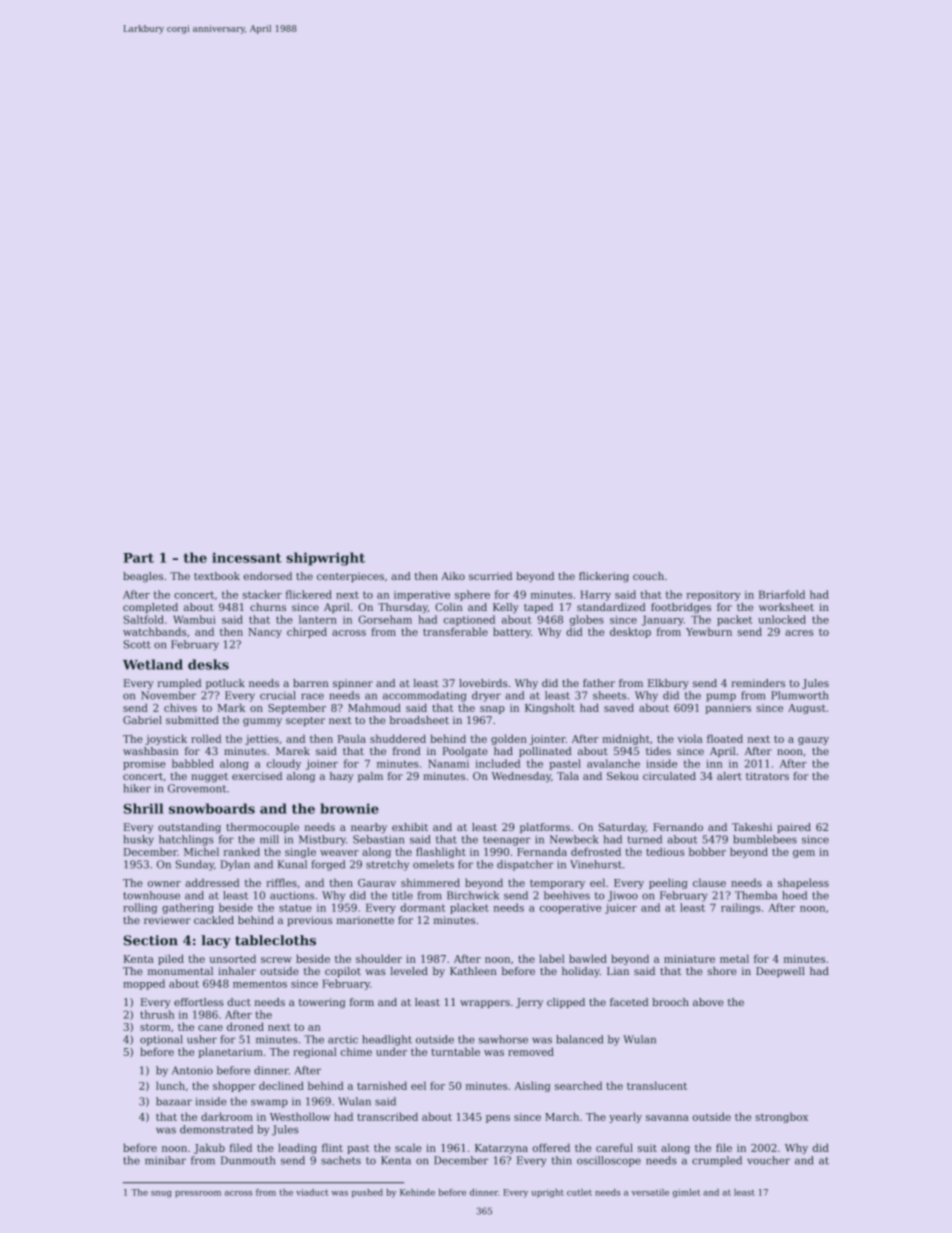 The image size is (952, 1233). I want to click on circulated, so click(669, 776).
